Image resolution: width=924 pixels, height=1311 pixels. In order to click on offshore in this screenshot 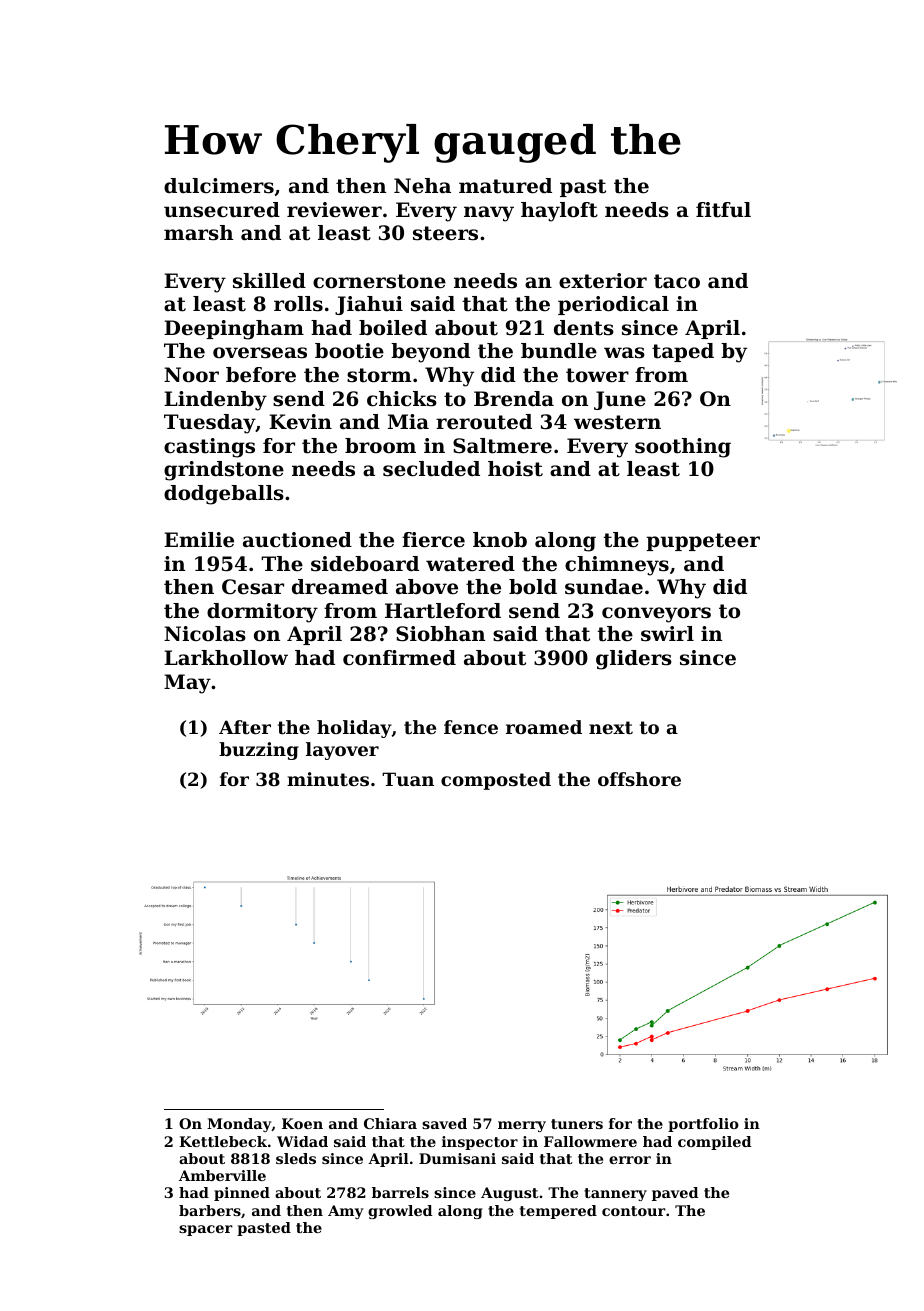, I will do `click(639, 779)`.
